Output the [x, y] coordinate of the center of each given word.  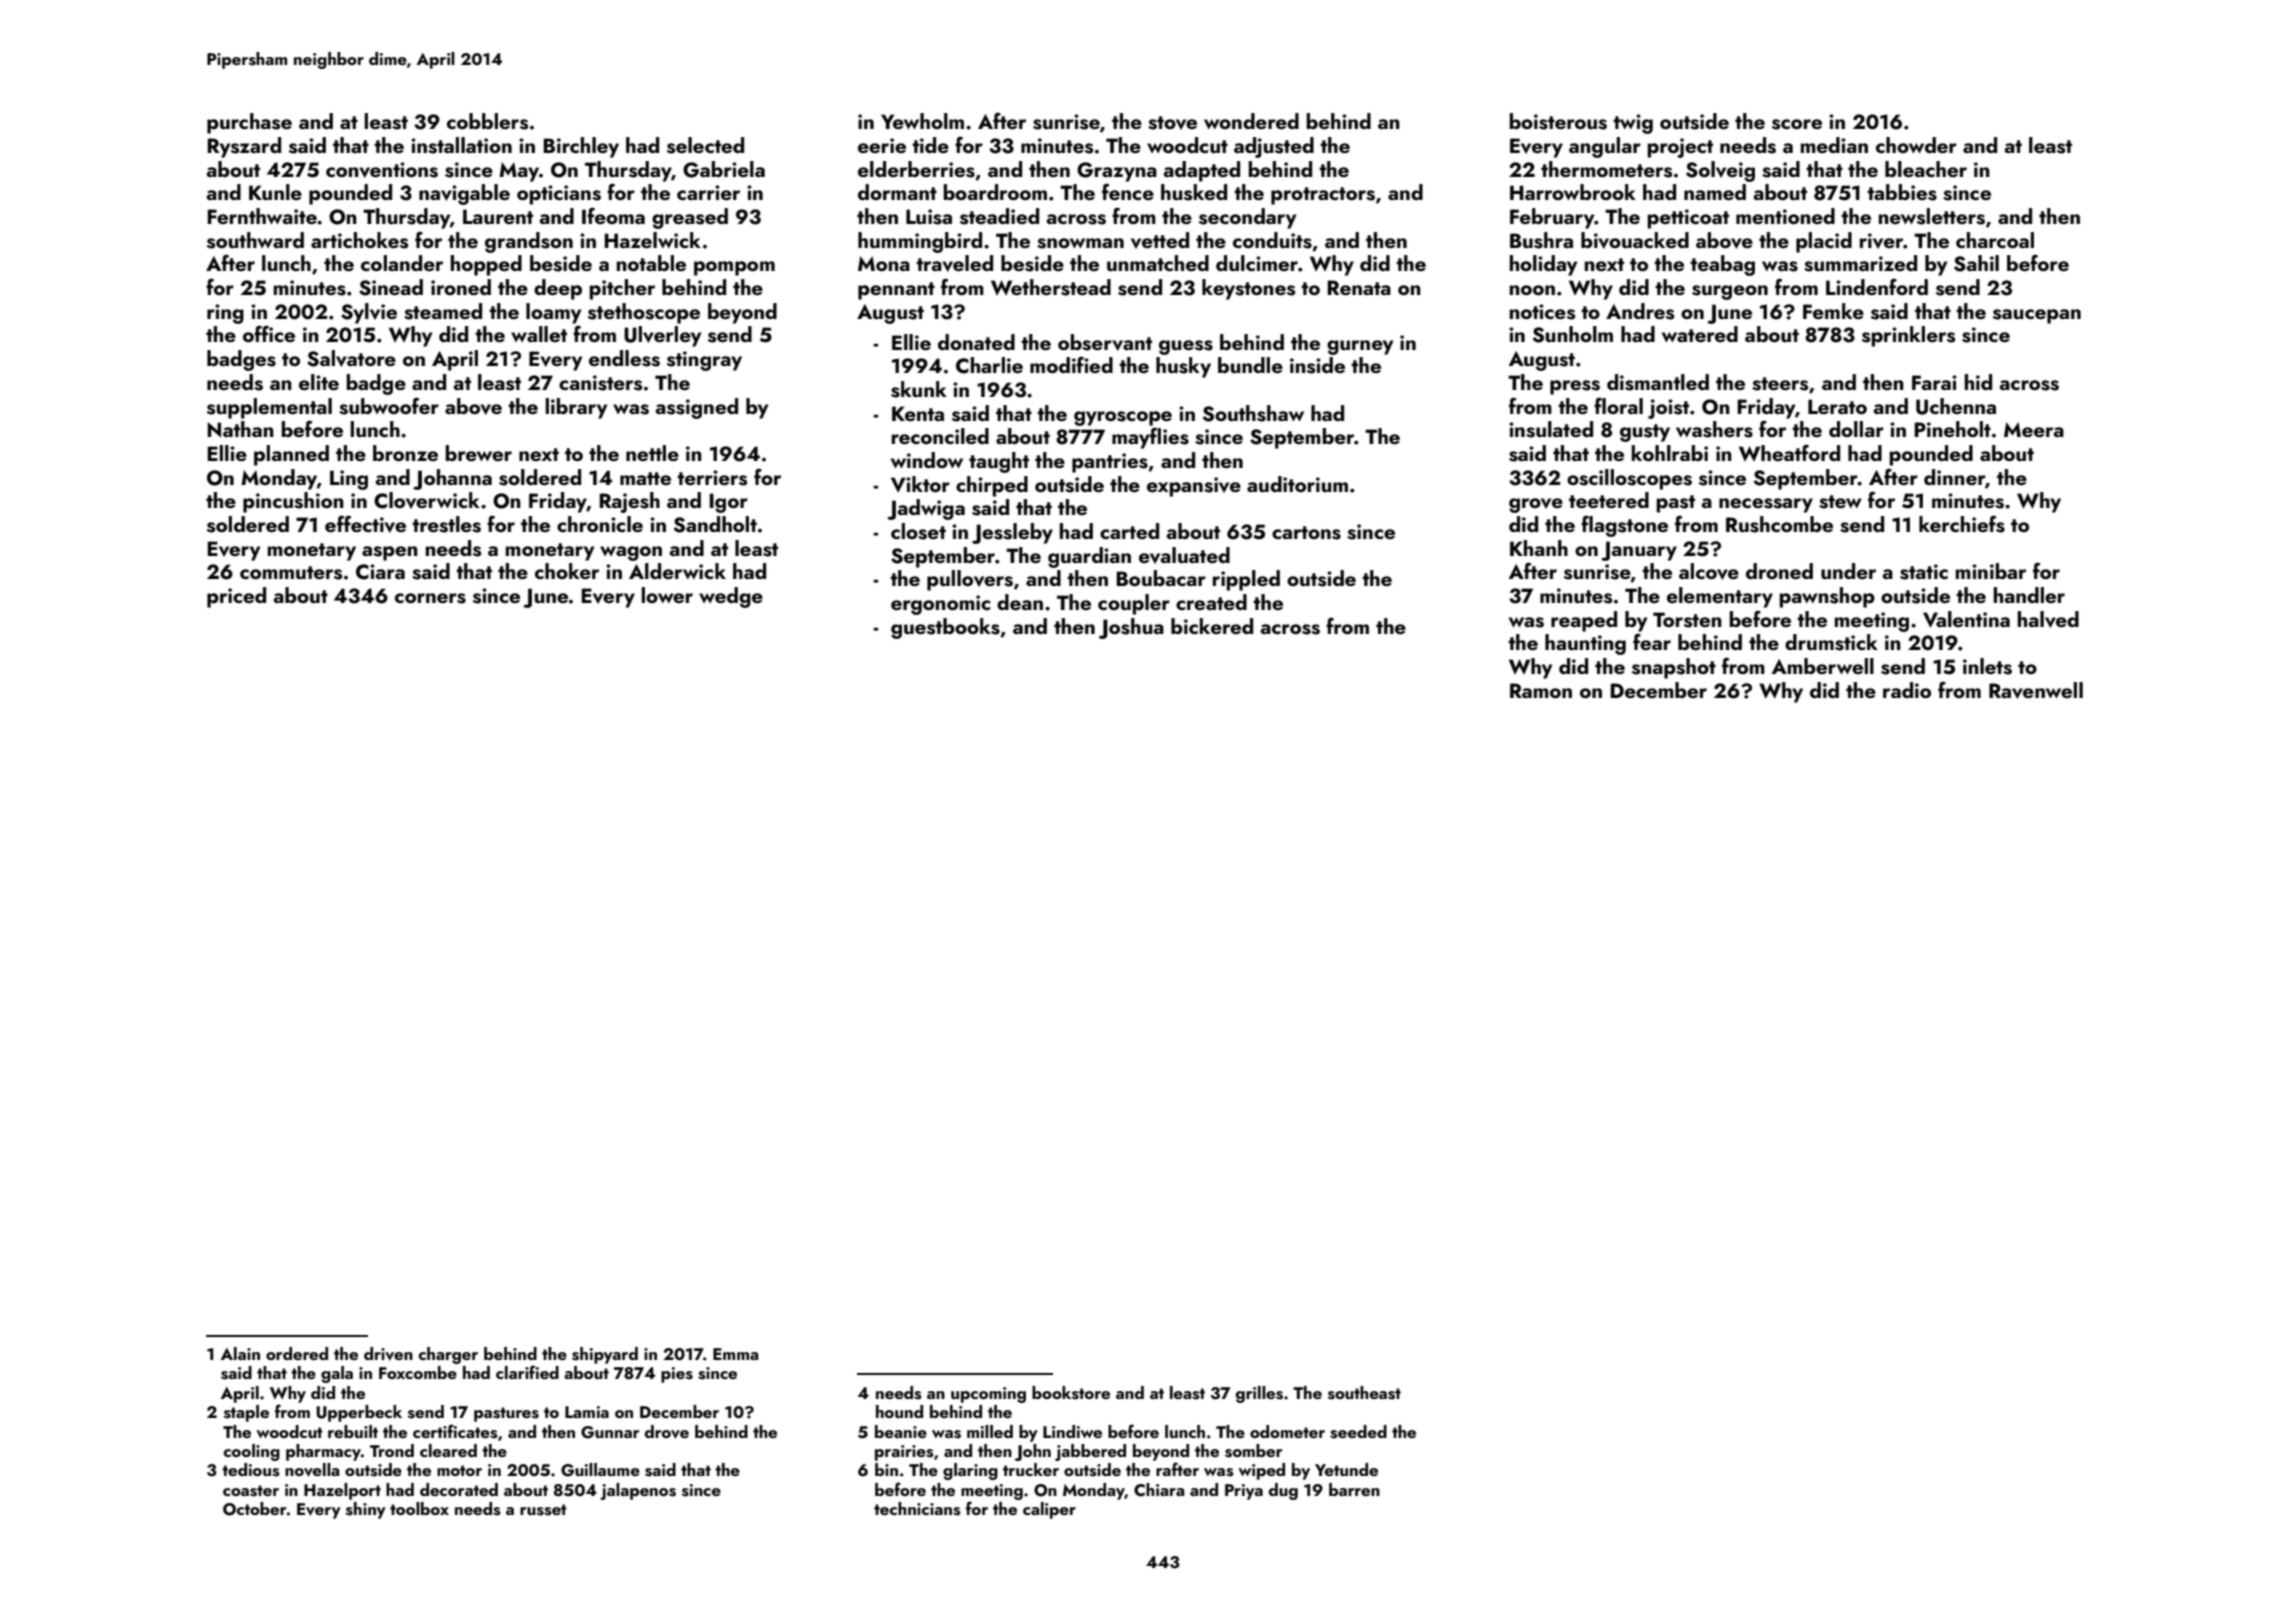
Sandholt [715, 524]
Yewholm [922, 121]
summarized [1860, 263]
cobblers [487, 121]
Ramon [1541, 690]
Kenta [918, 413]
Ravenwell [2036, 690]
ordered [297, 1353]
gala [337, 1374]
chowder [1916, 145]
